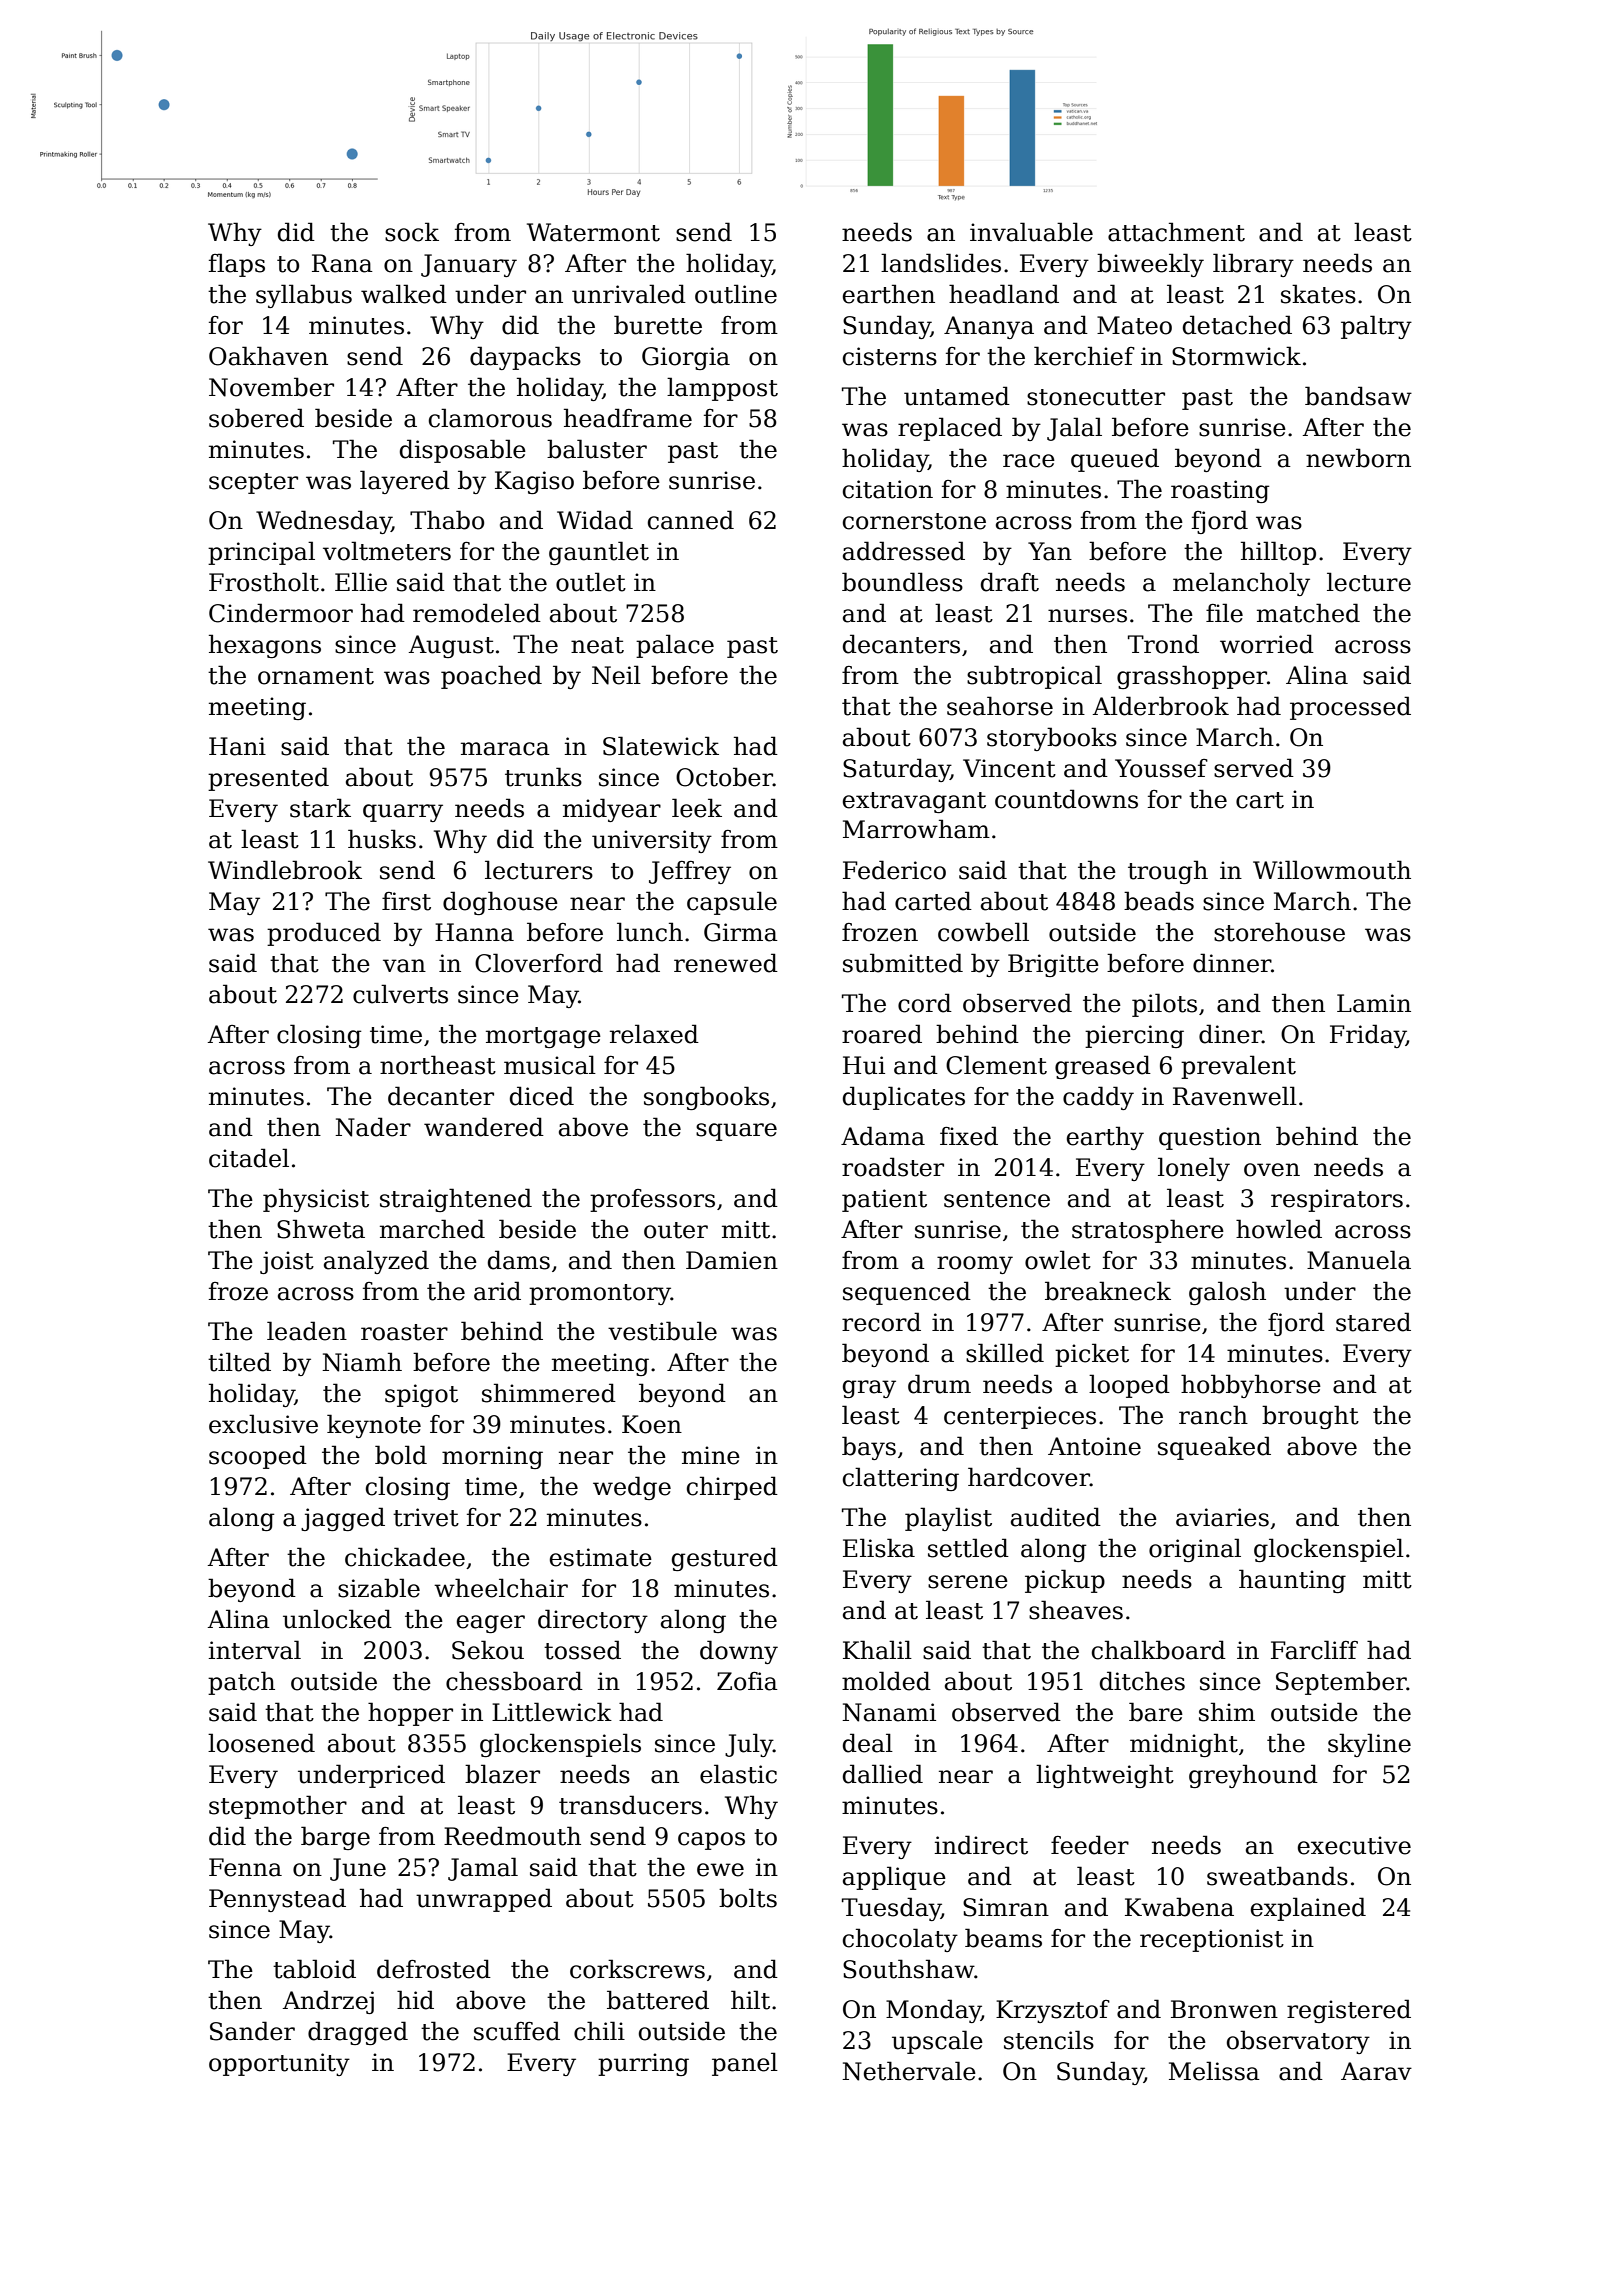  Describe the element at coordinates (279, 2064) in the screenshot. I see `opportunity` at that location.
